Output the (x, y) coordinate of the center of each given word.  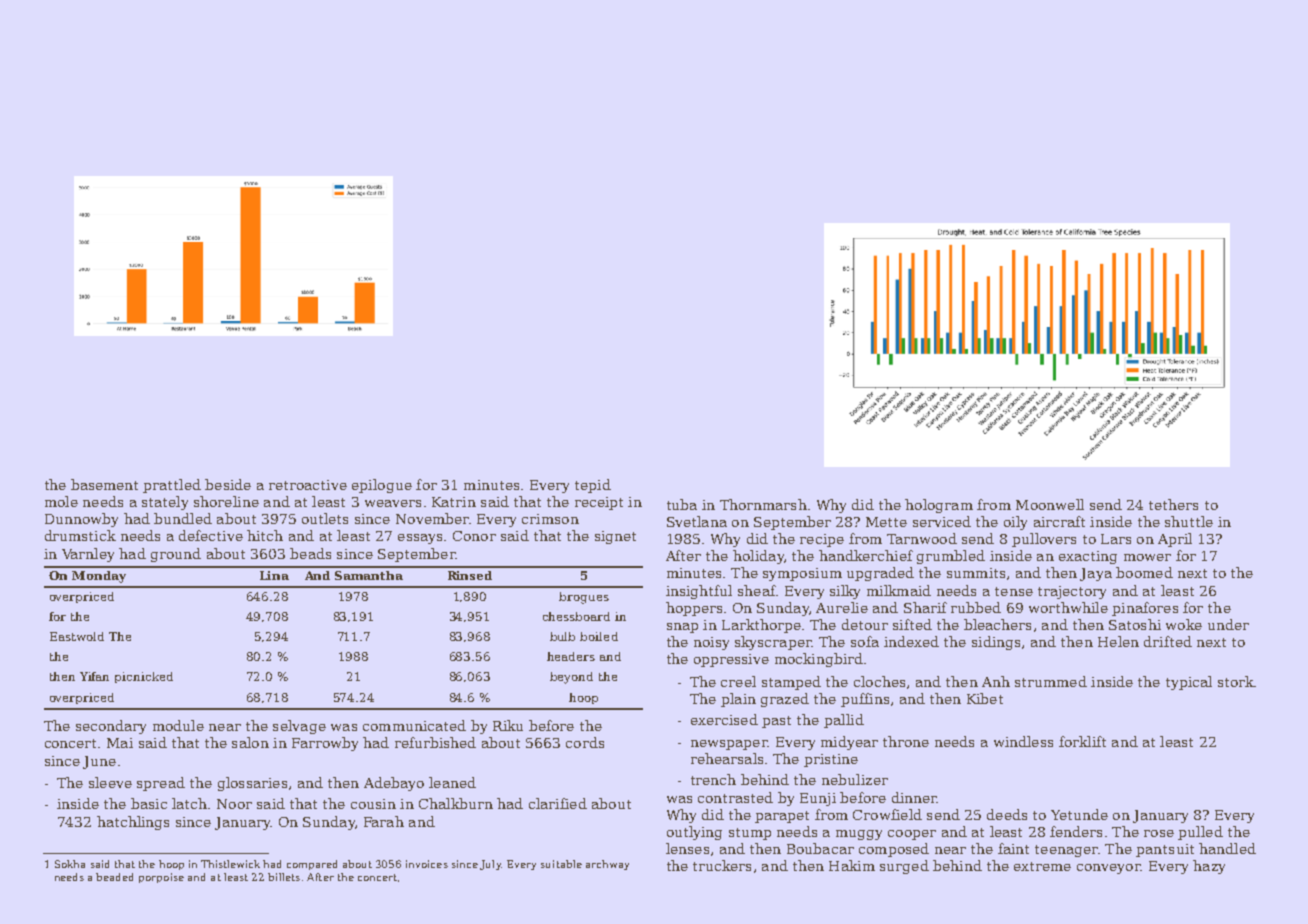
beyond (571, 678)
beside (228, 484)
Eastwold (77, 636)
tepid (593, 486)
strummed (1051, 681)
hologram (939, 506)
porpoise (161, 878)
